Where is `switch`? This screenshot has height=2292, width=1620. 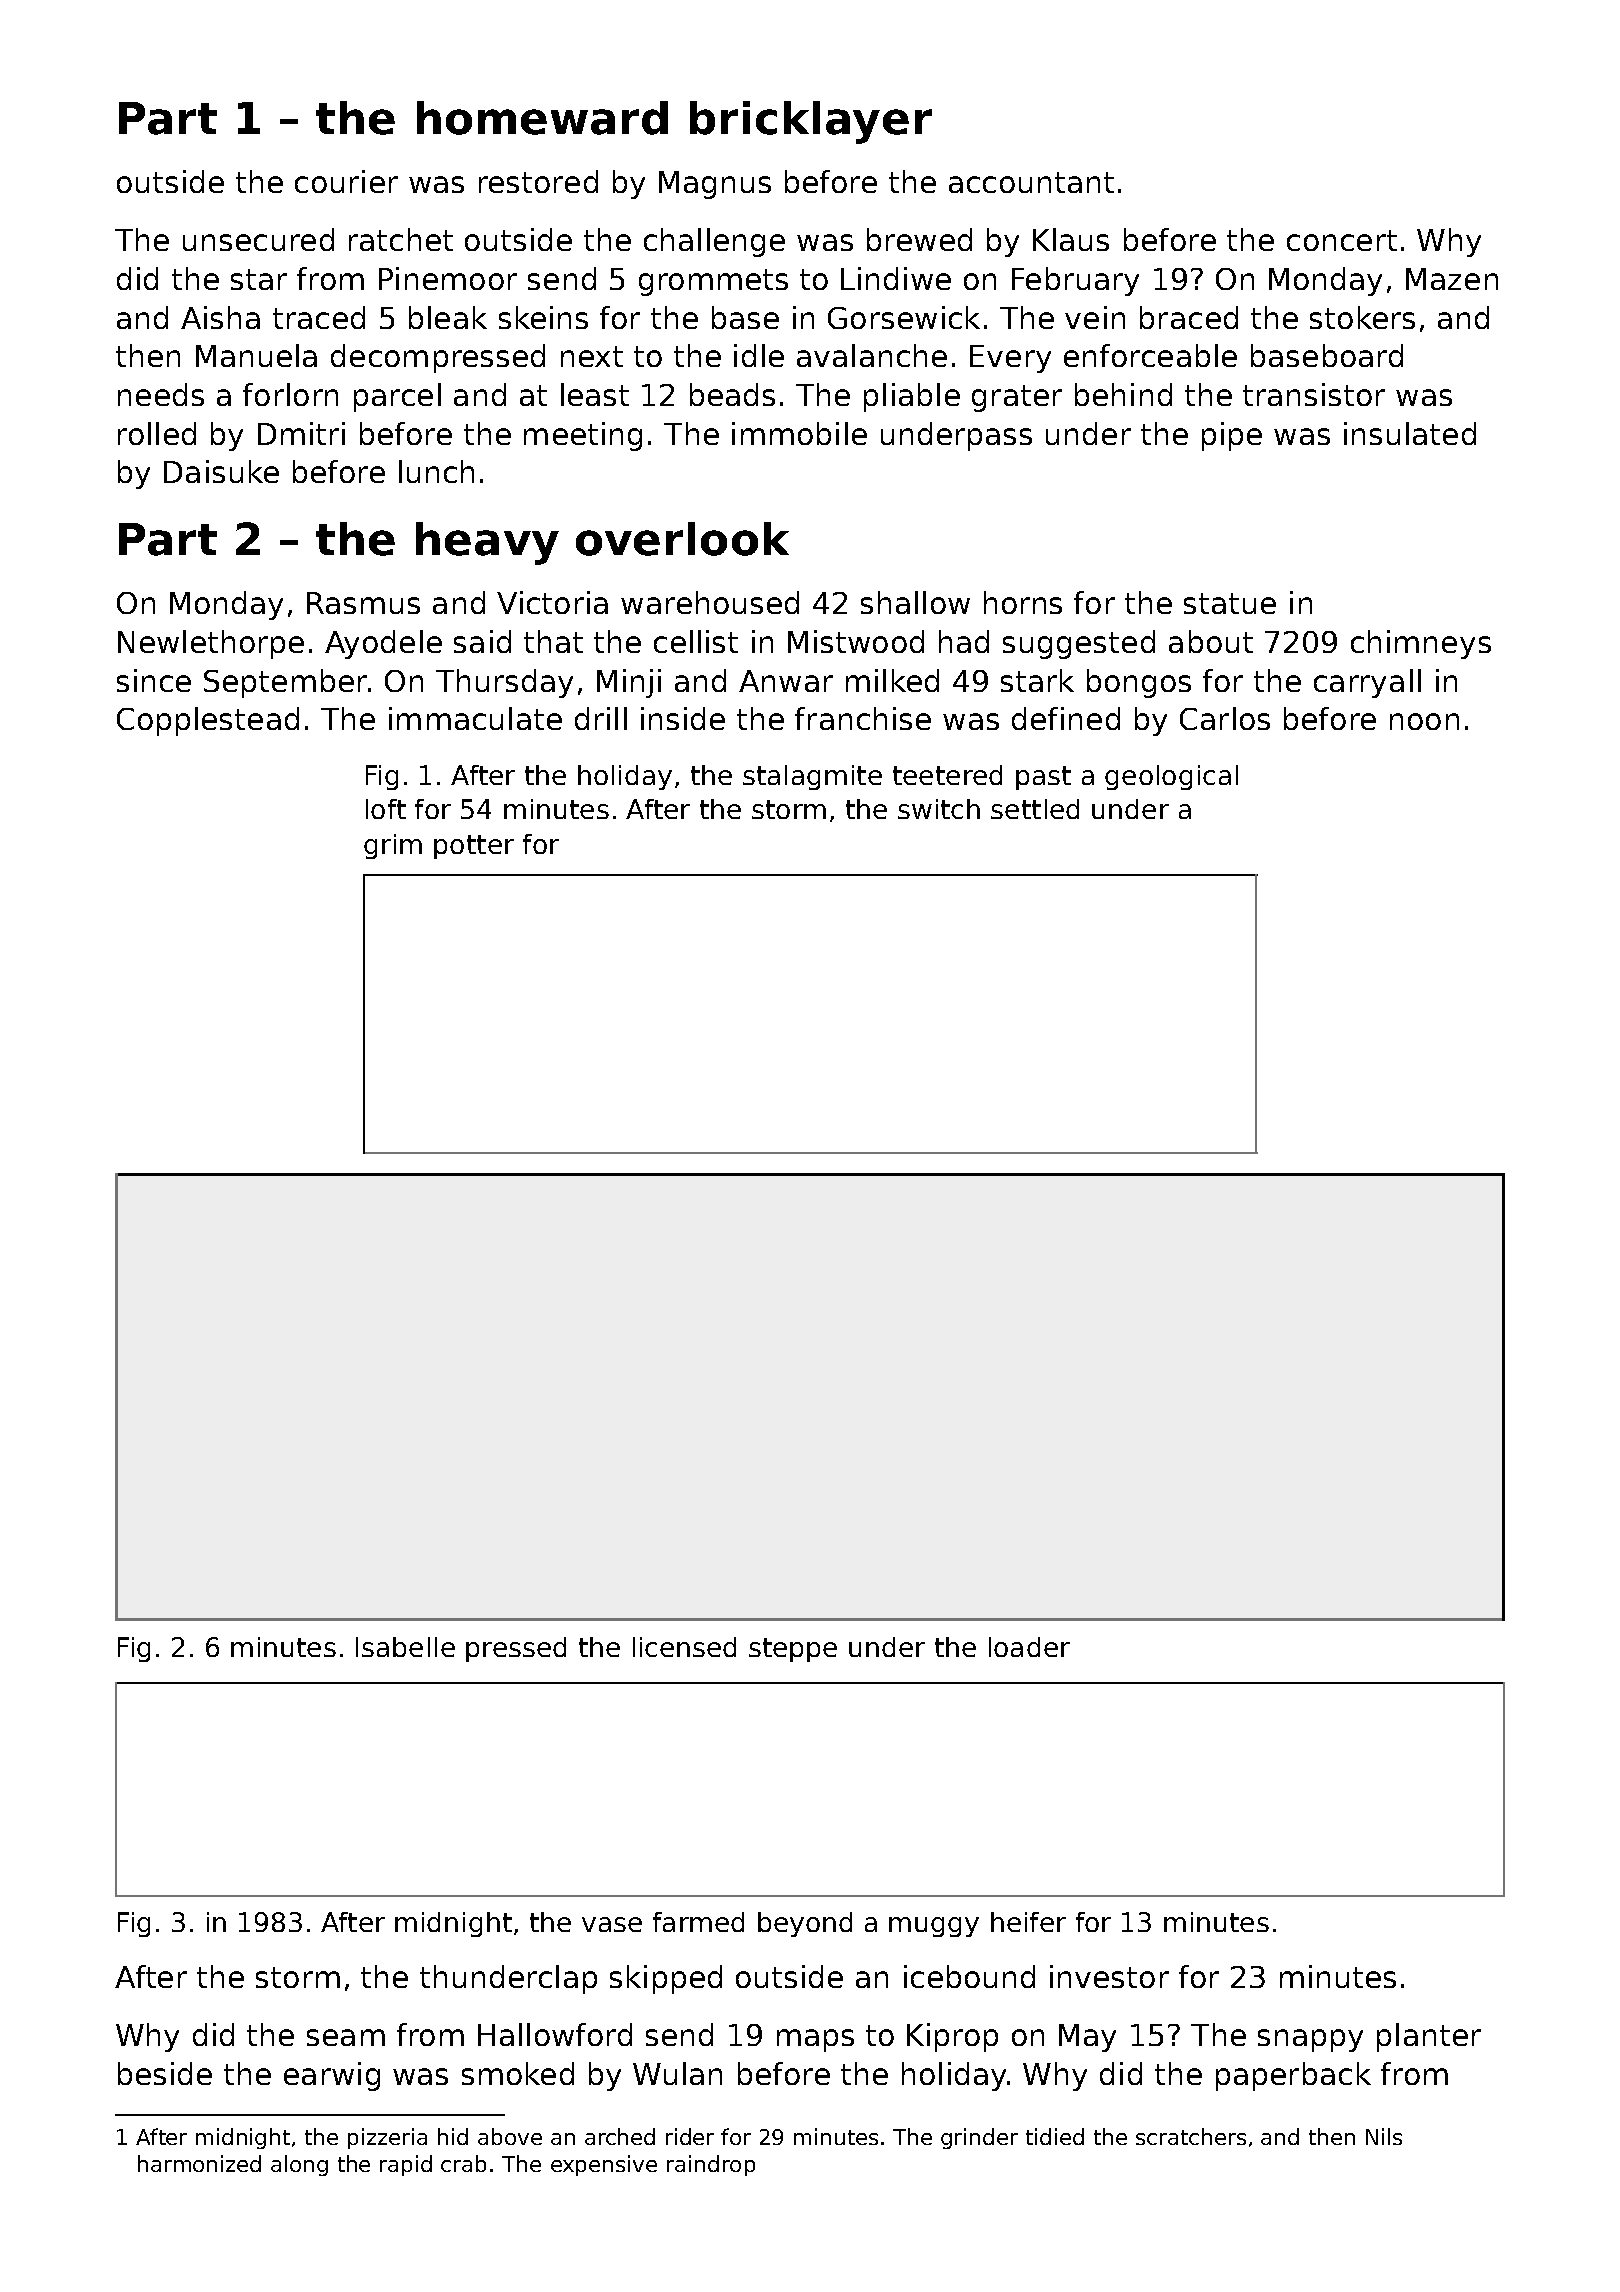 switch is located at coordinates (939, 809).
